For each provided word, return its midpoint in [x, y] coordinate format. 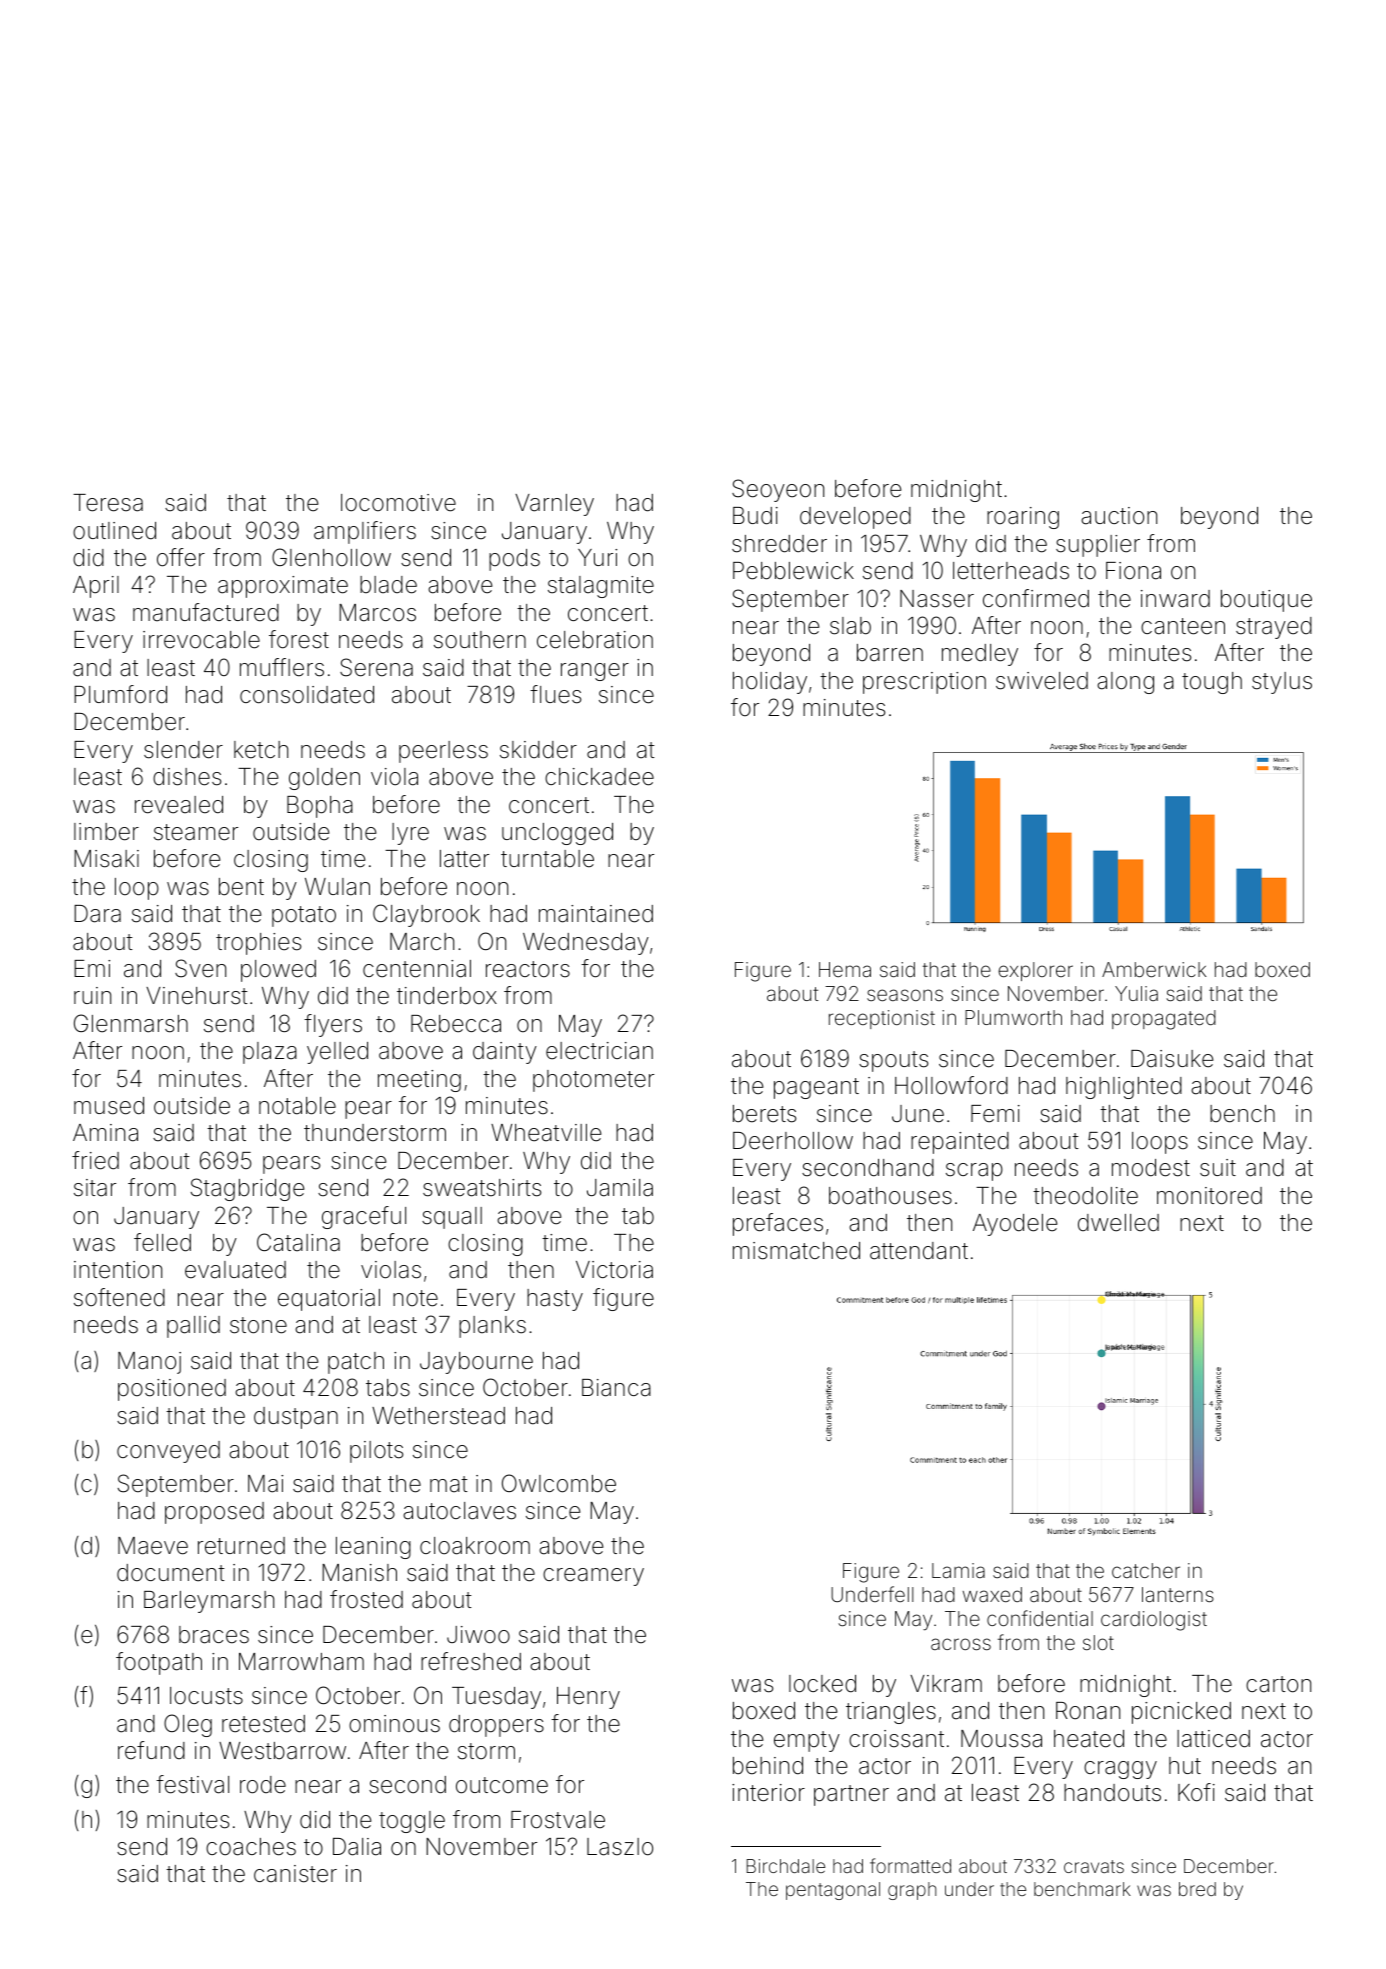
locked [822, 1684]
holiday [770, 683]
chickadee [599, 777]
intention [118, 1270]
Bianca [616, 1388]
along [1125, 683]
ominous [394, 1724]
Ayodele [1015, 1225]
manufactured [206, 612]
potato [304, 916]
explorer [1035, 971]
